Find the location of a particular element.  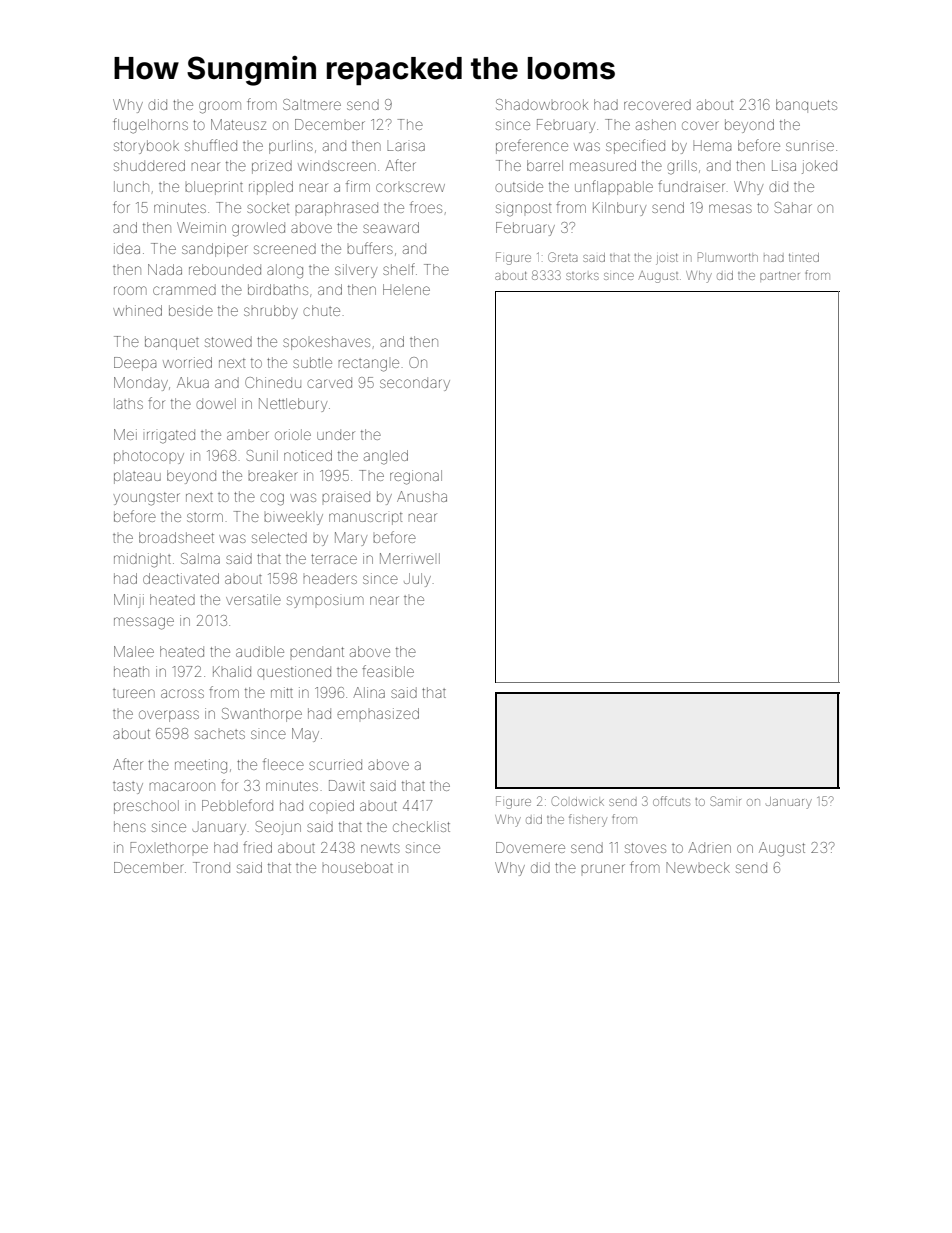

Saltmere is located at coordinates (312, 104).
